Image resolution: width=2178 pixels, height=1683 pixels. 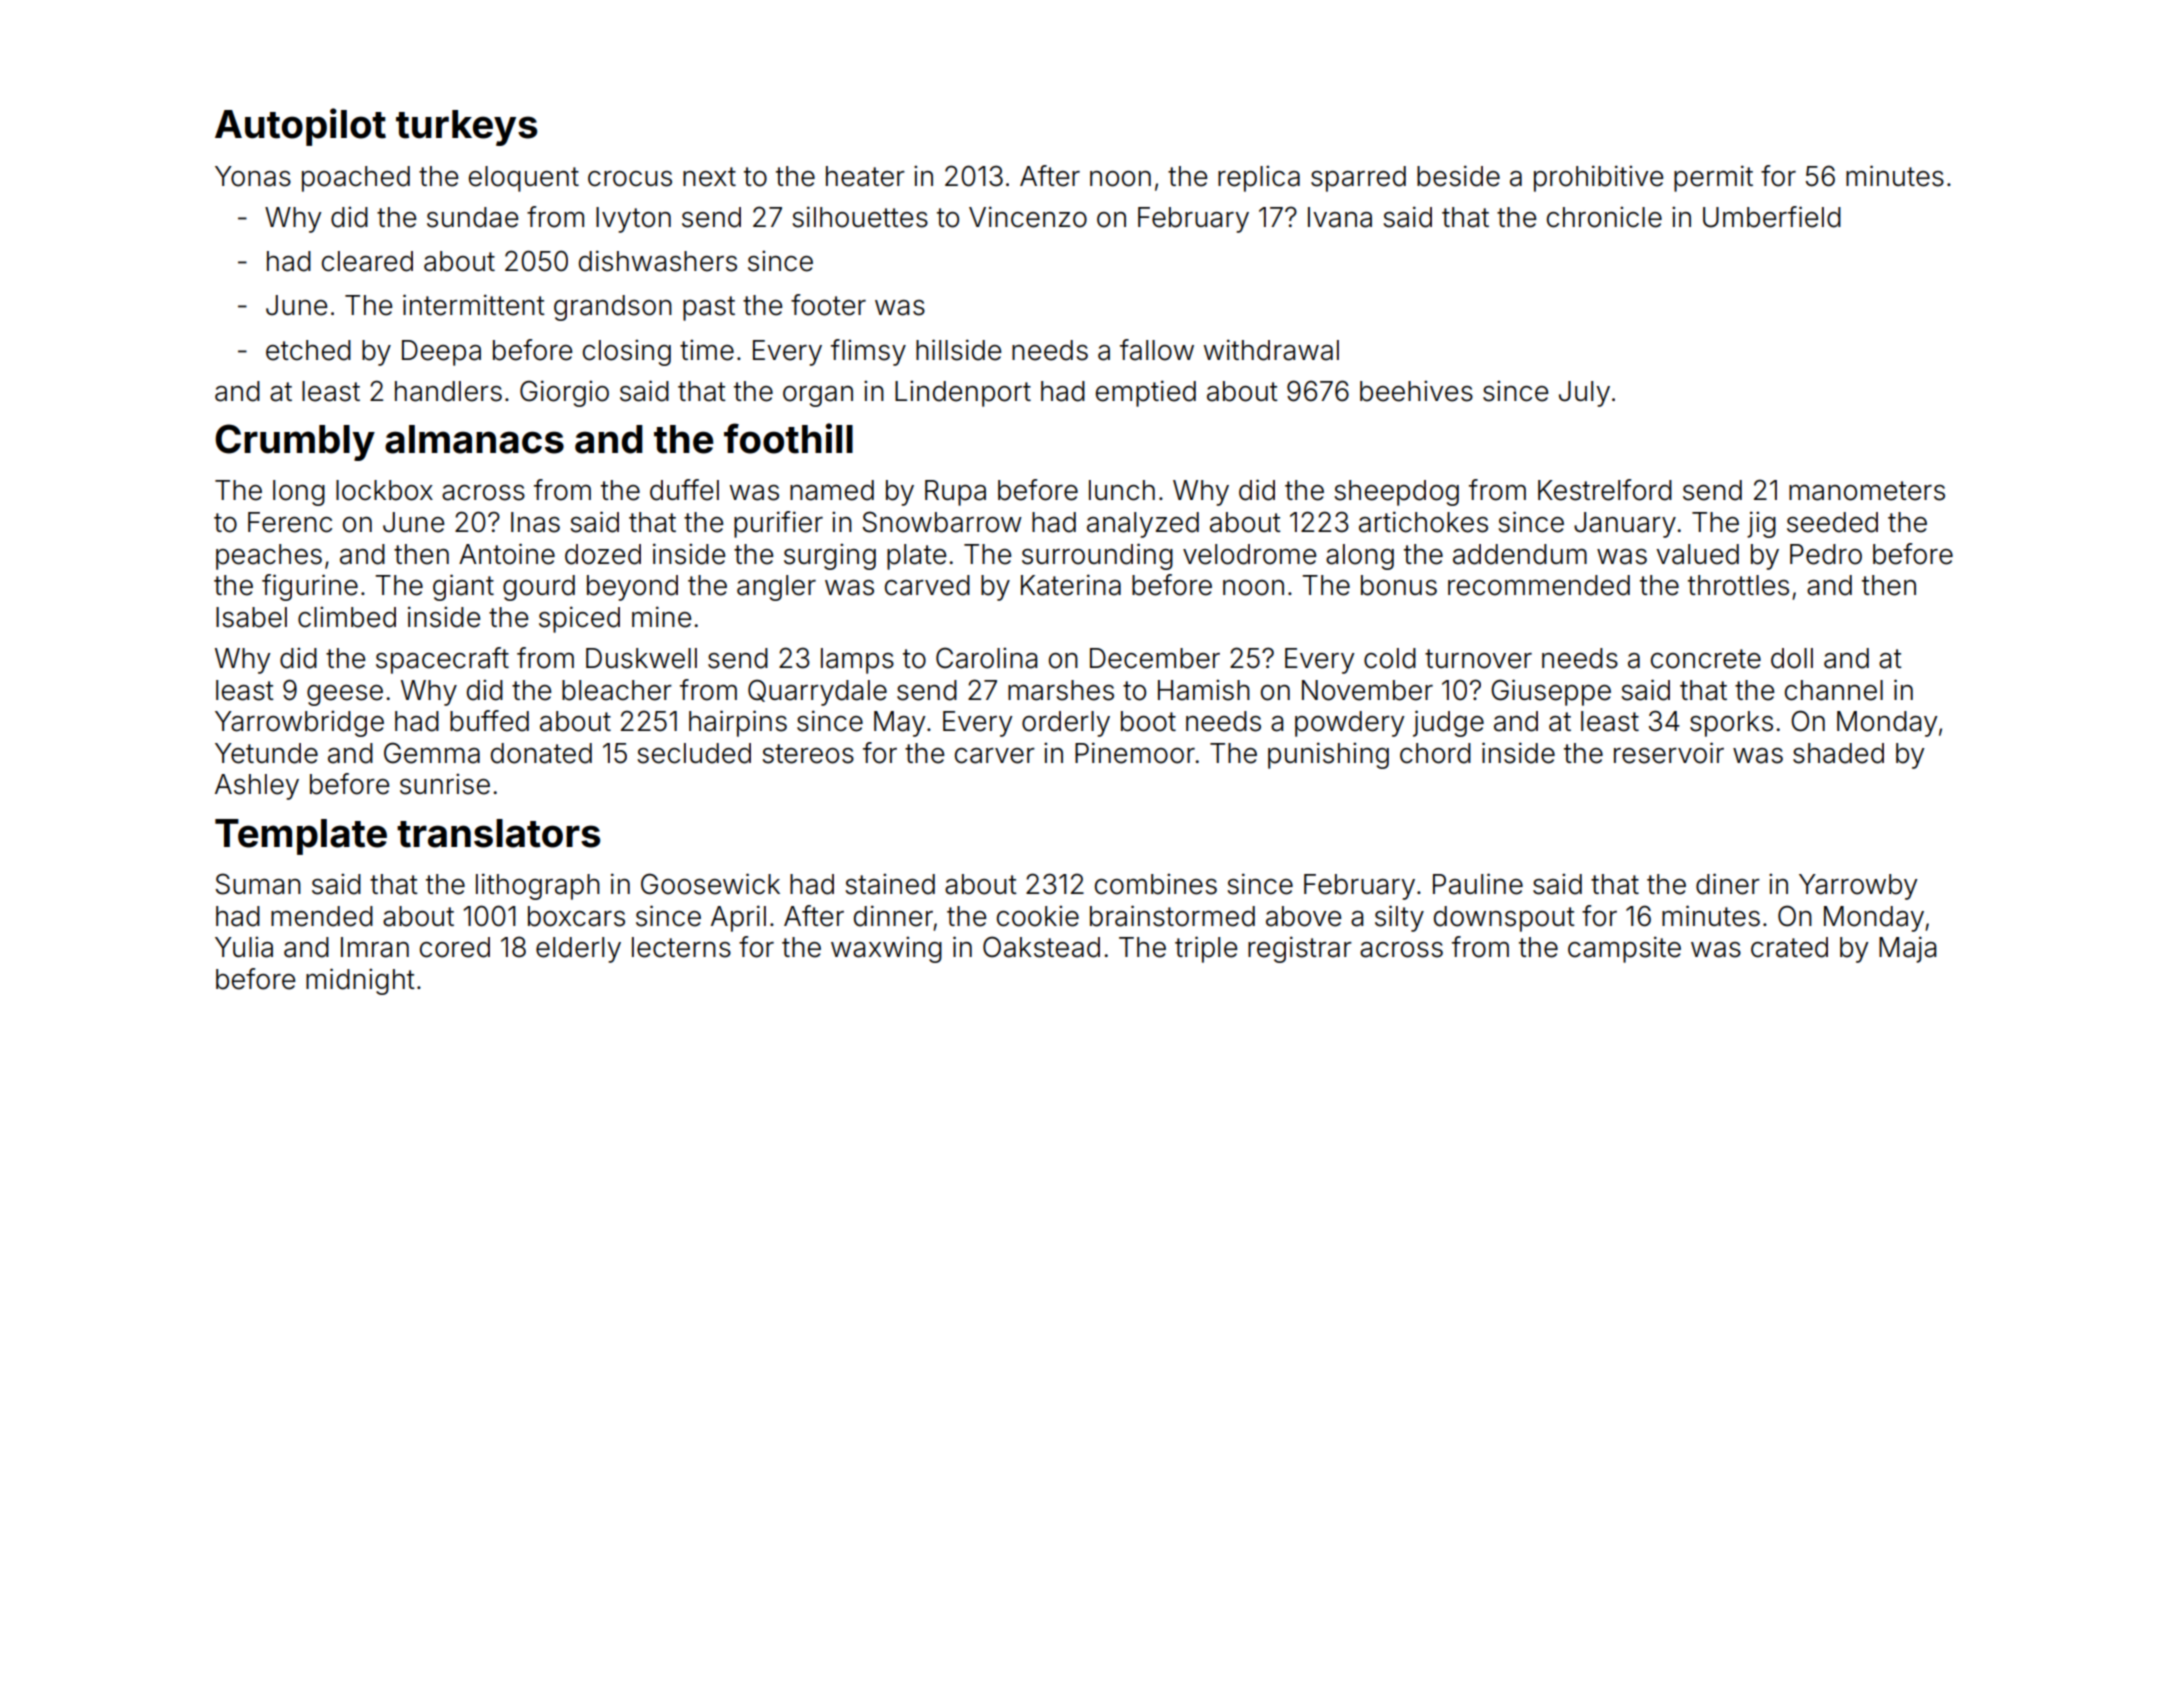 What do you see at coordinates (1669, 753) in the page?
I see `reservoir` at bounding box center [1669, 753].
